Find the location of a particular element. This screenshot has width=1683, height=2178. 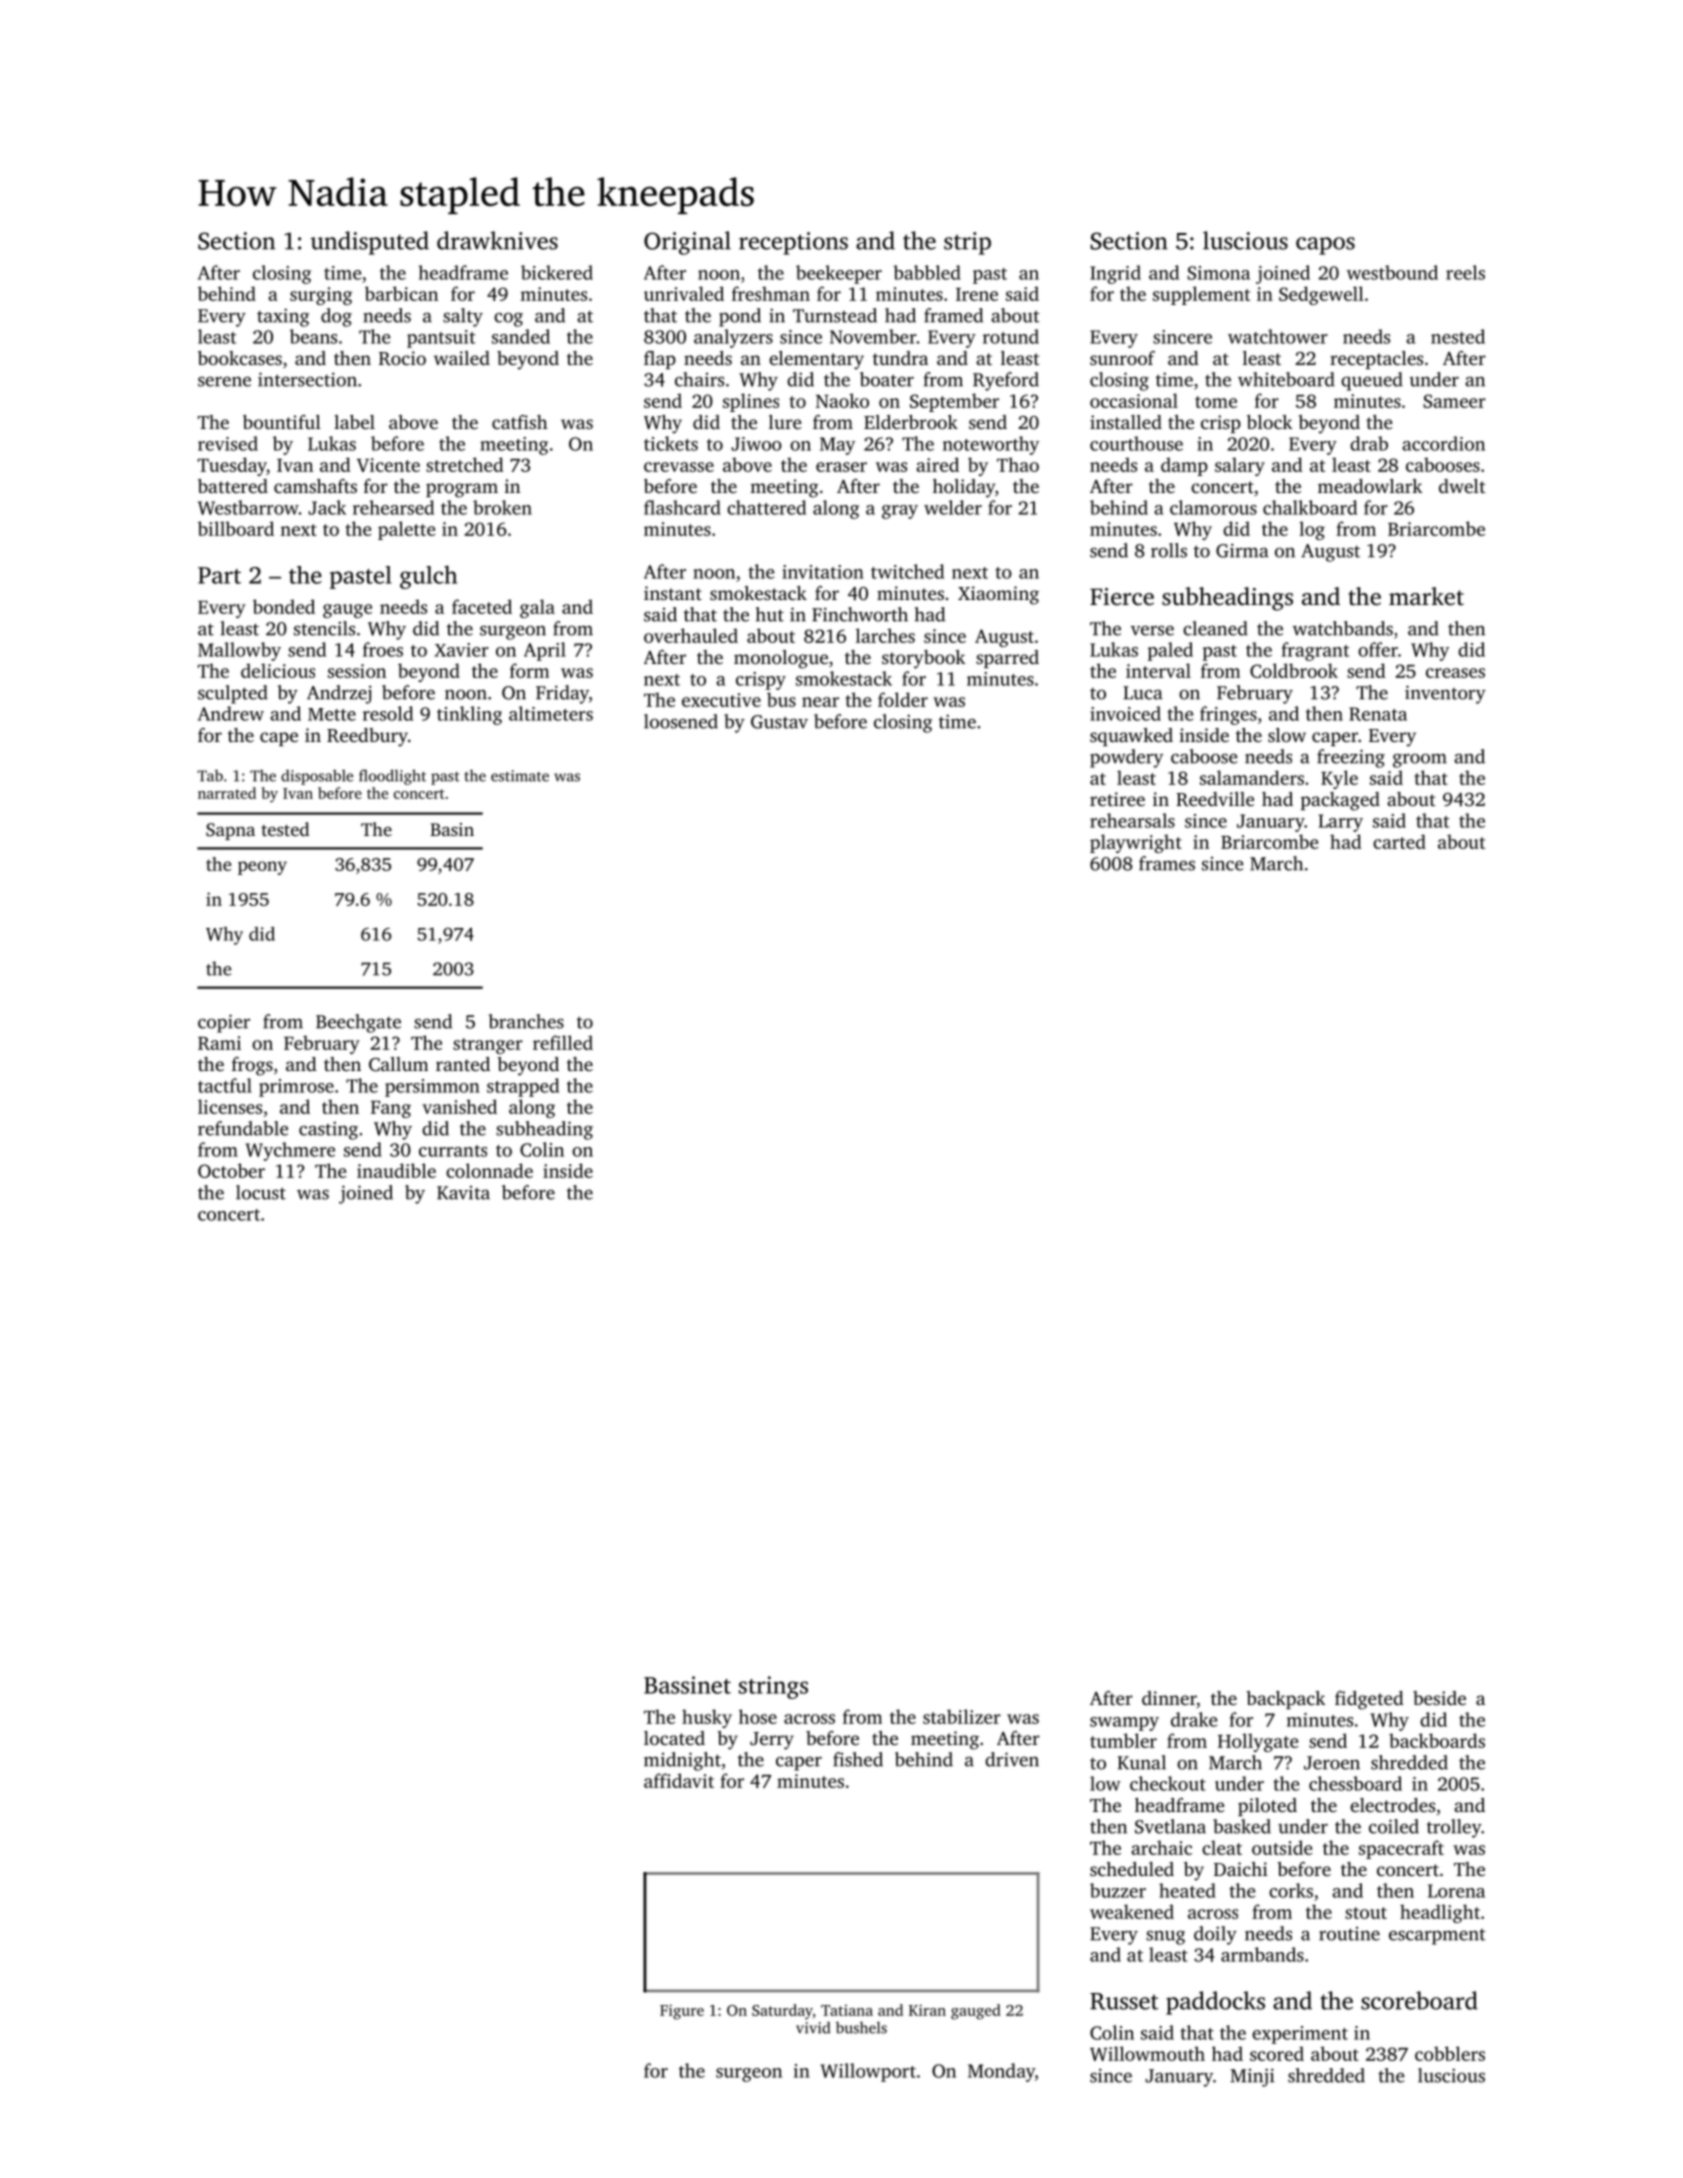

reels is located at coordinates (1465, 272).
